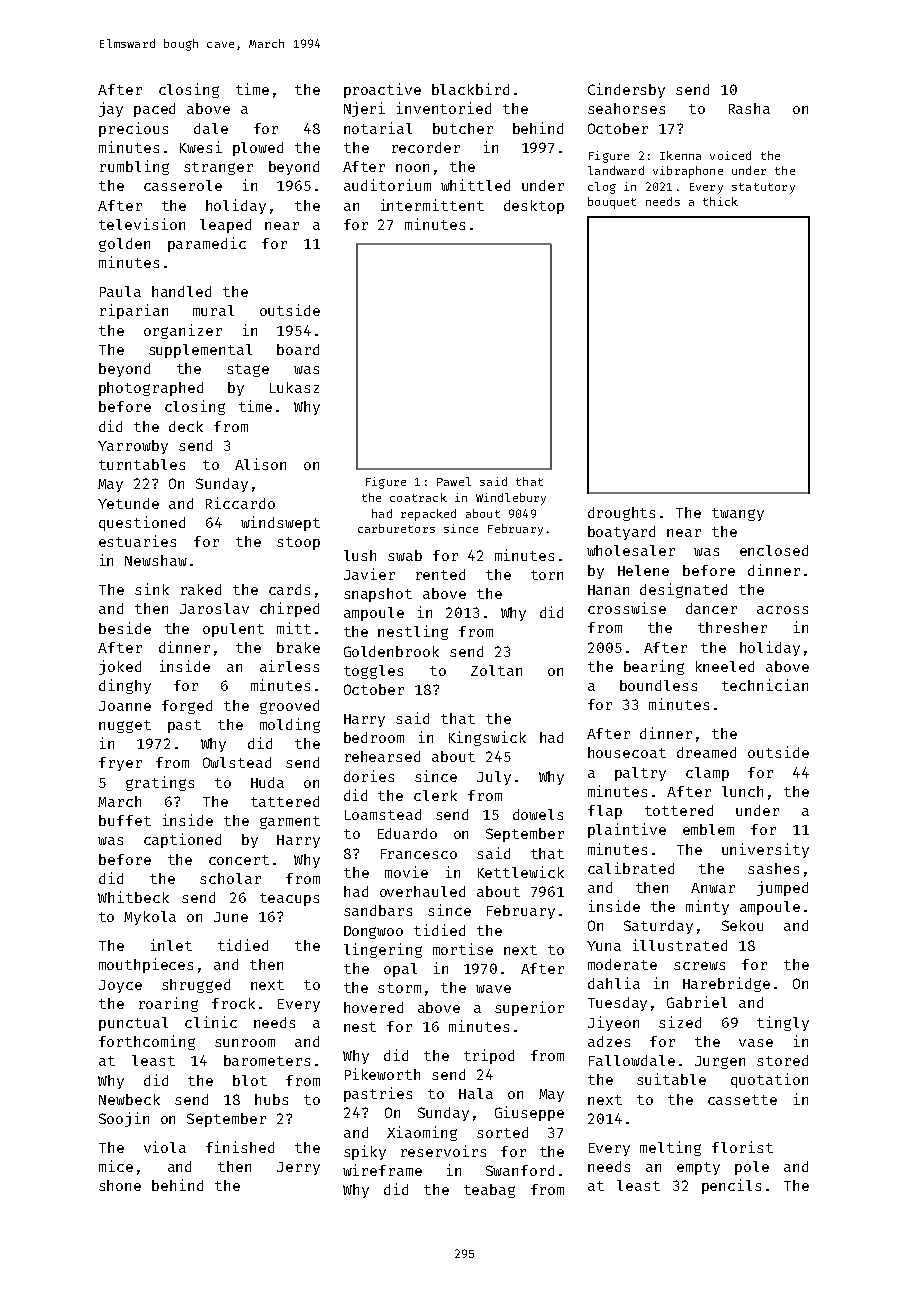  What do you see at coordinates (720, 201) in the document?
I see `thick` at bounding box center [720, 201].
